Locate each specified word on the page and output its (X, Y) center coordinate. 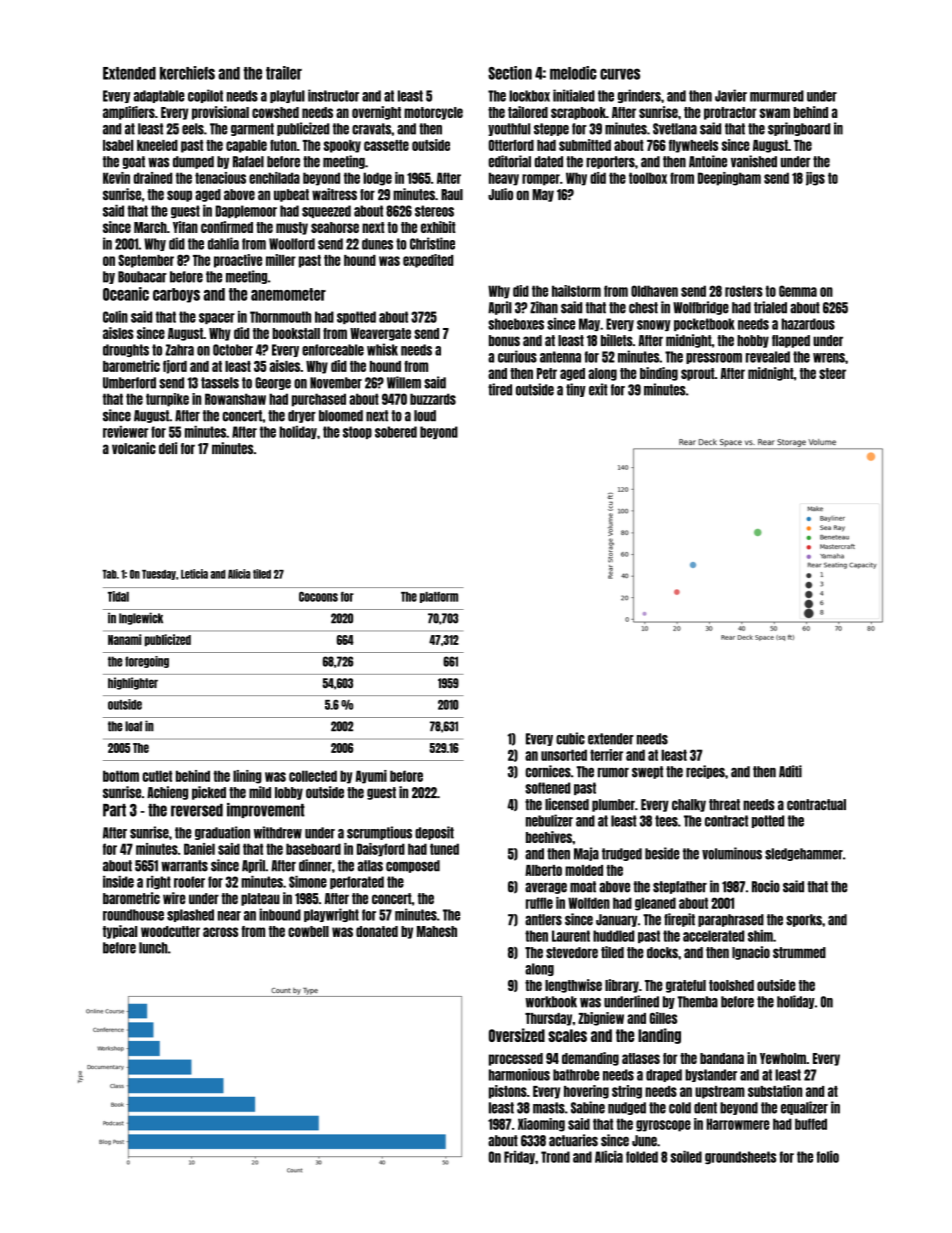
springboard (799, 129)
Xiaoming (541, 1125)
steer (832, 373)
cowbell (308, 931)
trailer (284, 73)
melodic (573, 73)
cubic (570, 738)
